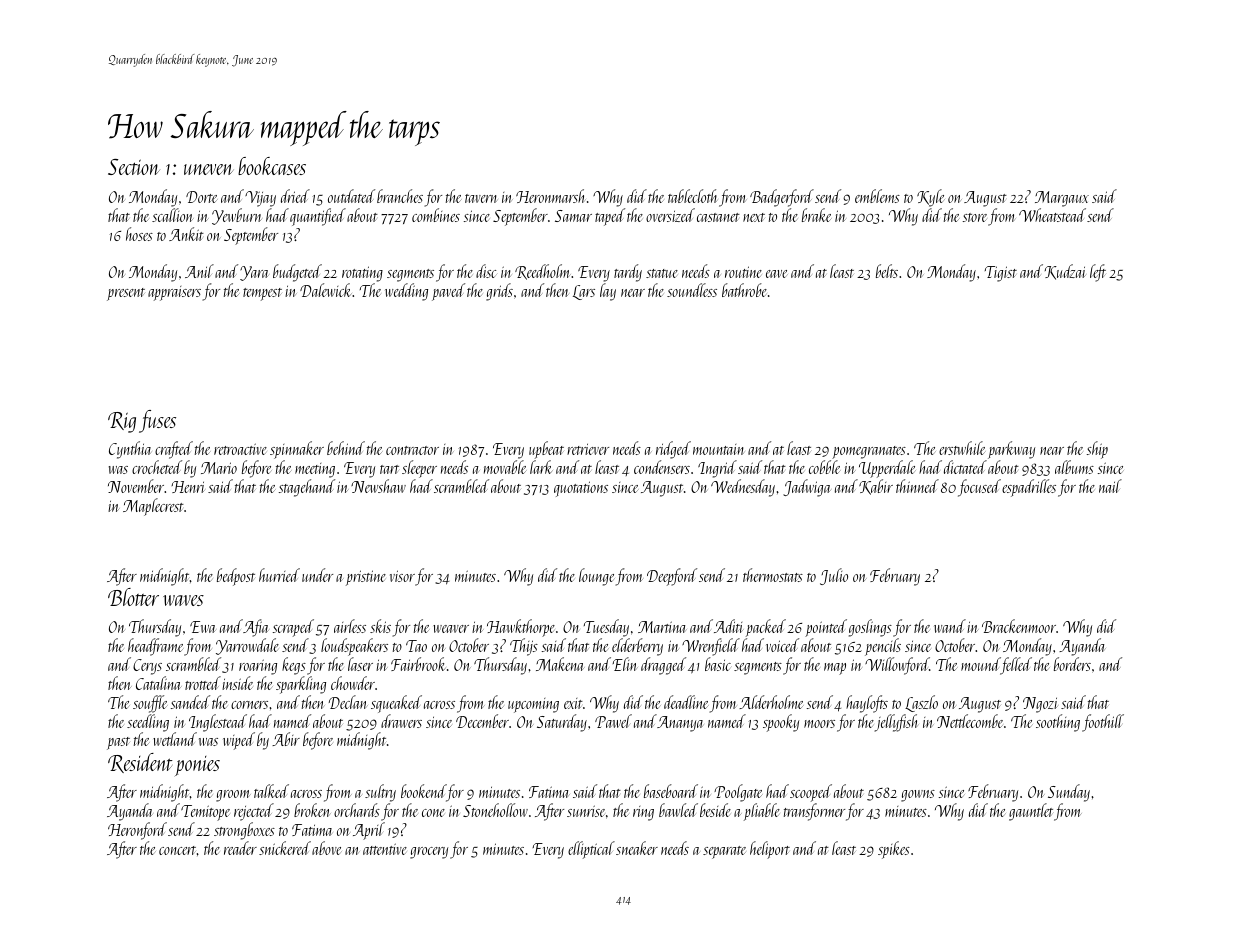 The image size is (1233, 952). What do you see at coordinates (1103, 723) in the screenshot?
I see `foothill` at bounding box center [1103, 723].
